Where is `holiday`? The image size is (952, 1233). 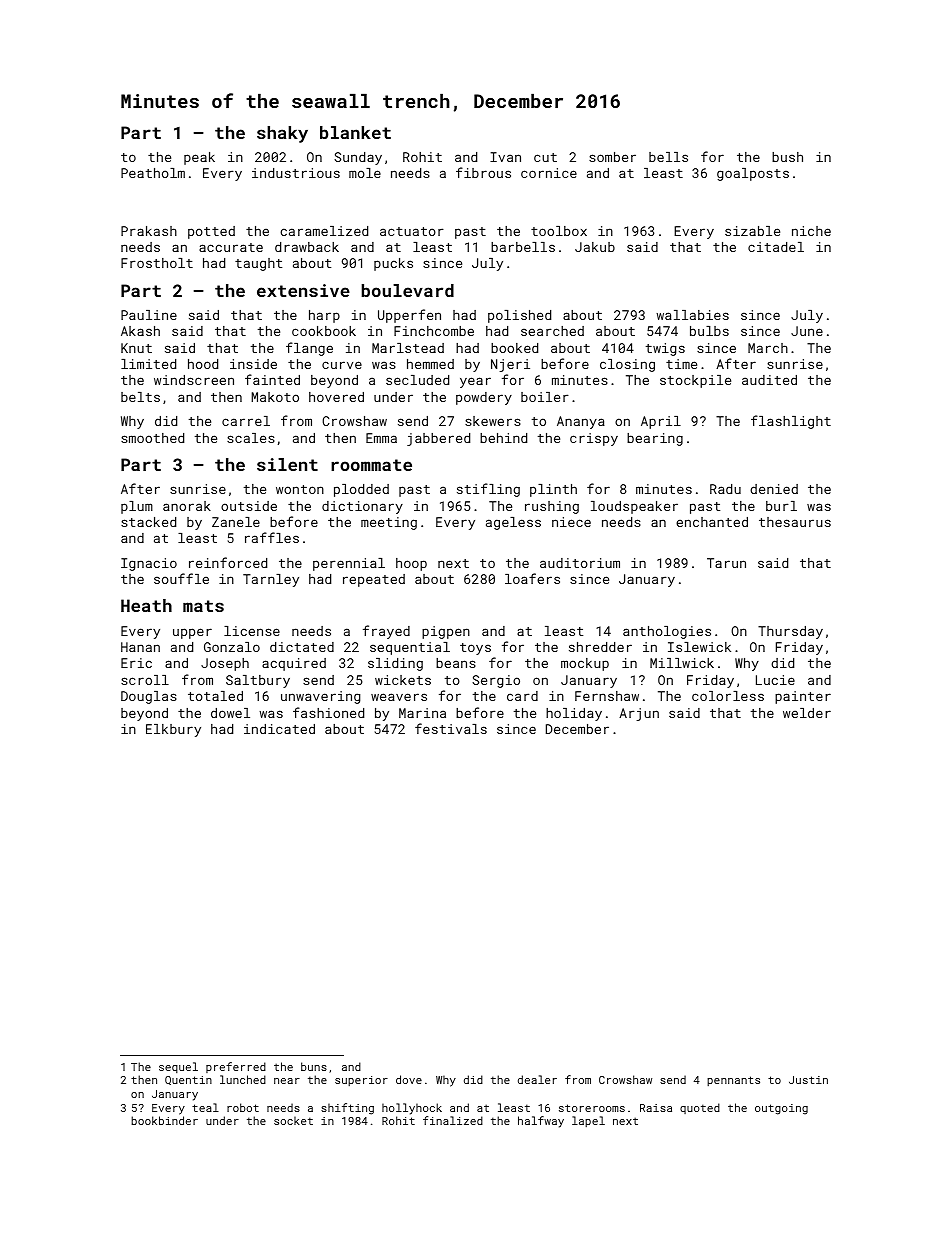
holiday is located at coordinates (574, 714).
